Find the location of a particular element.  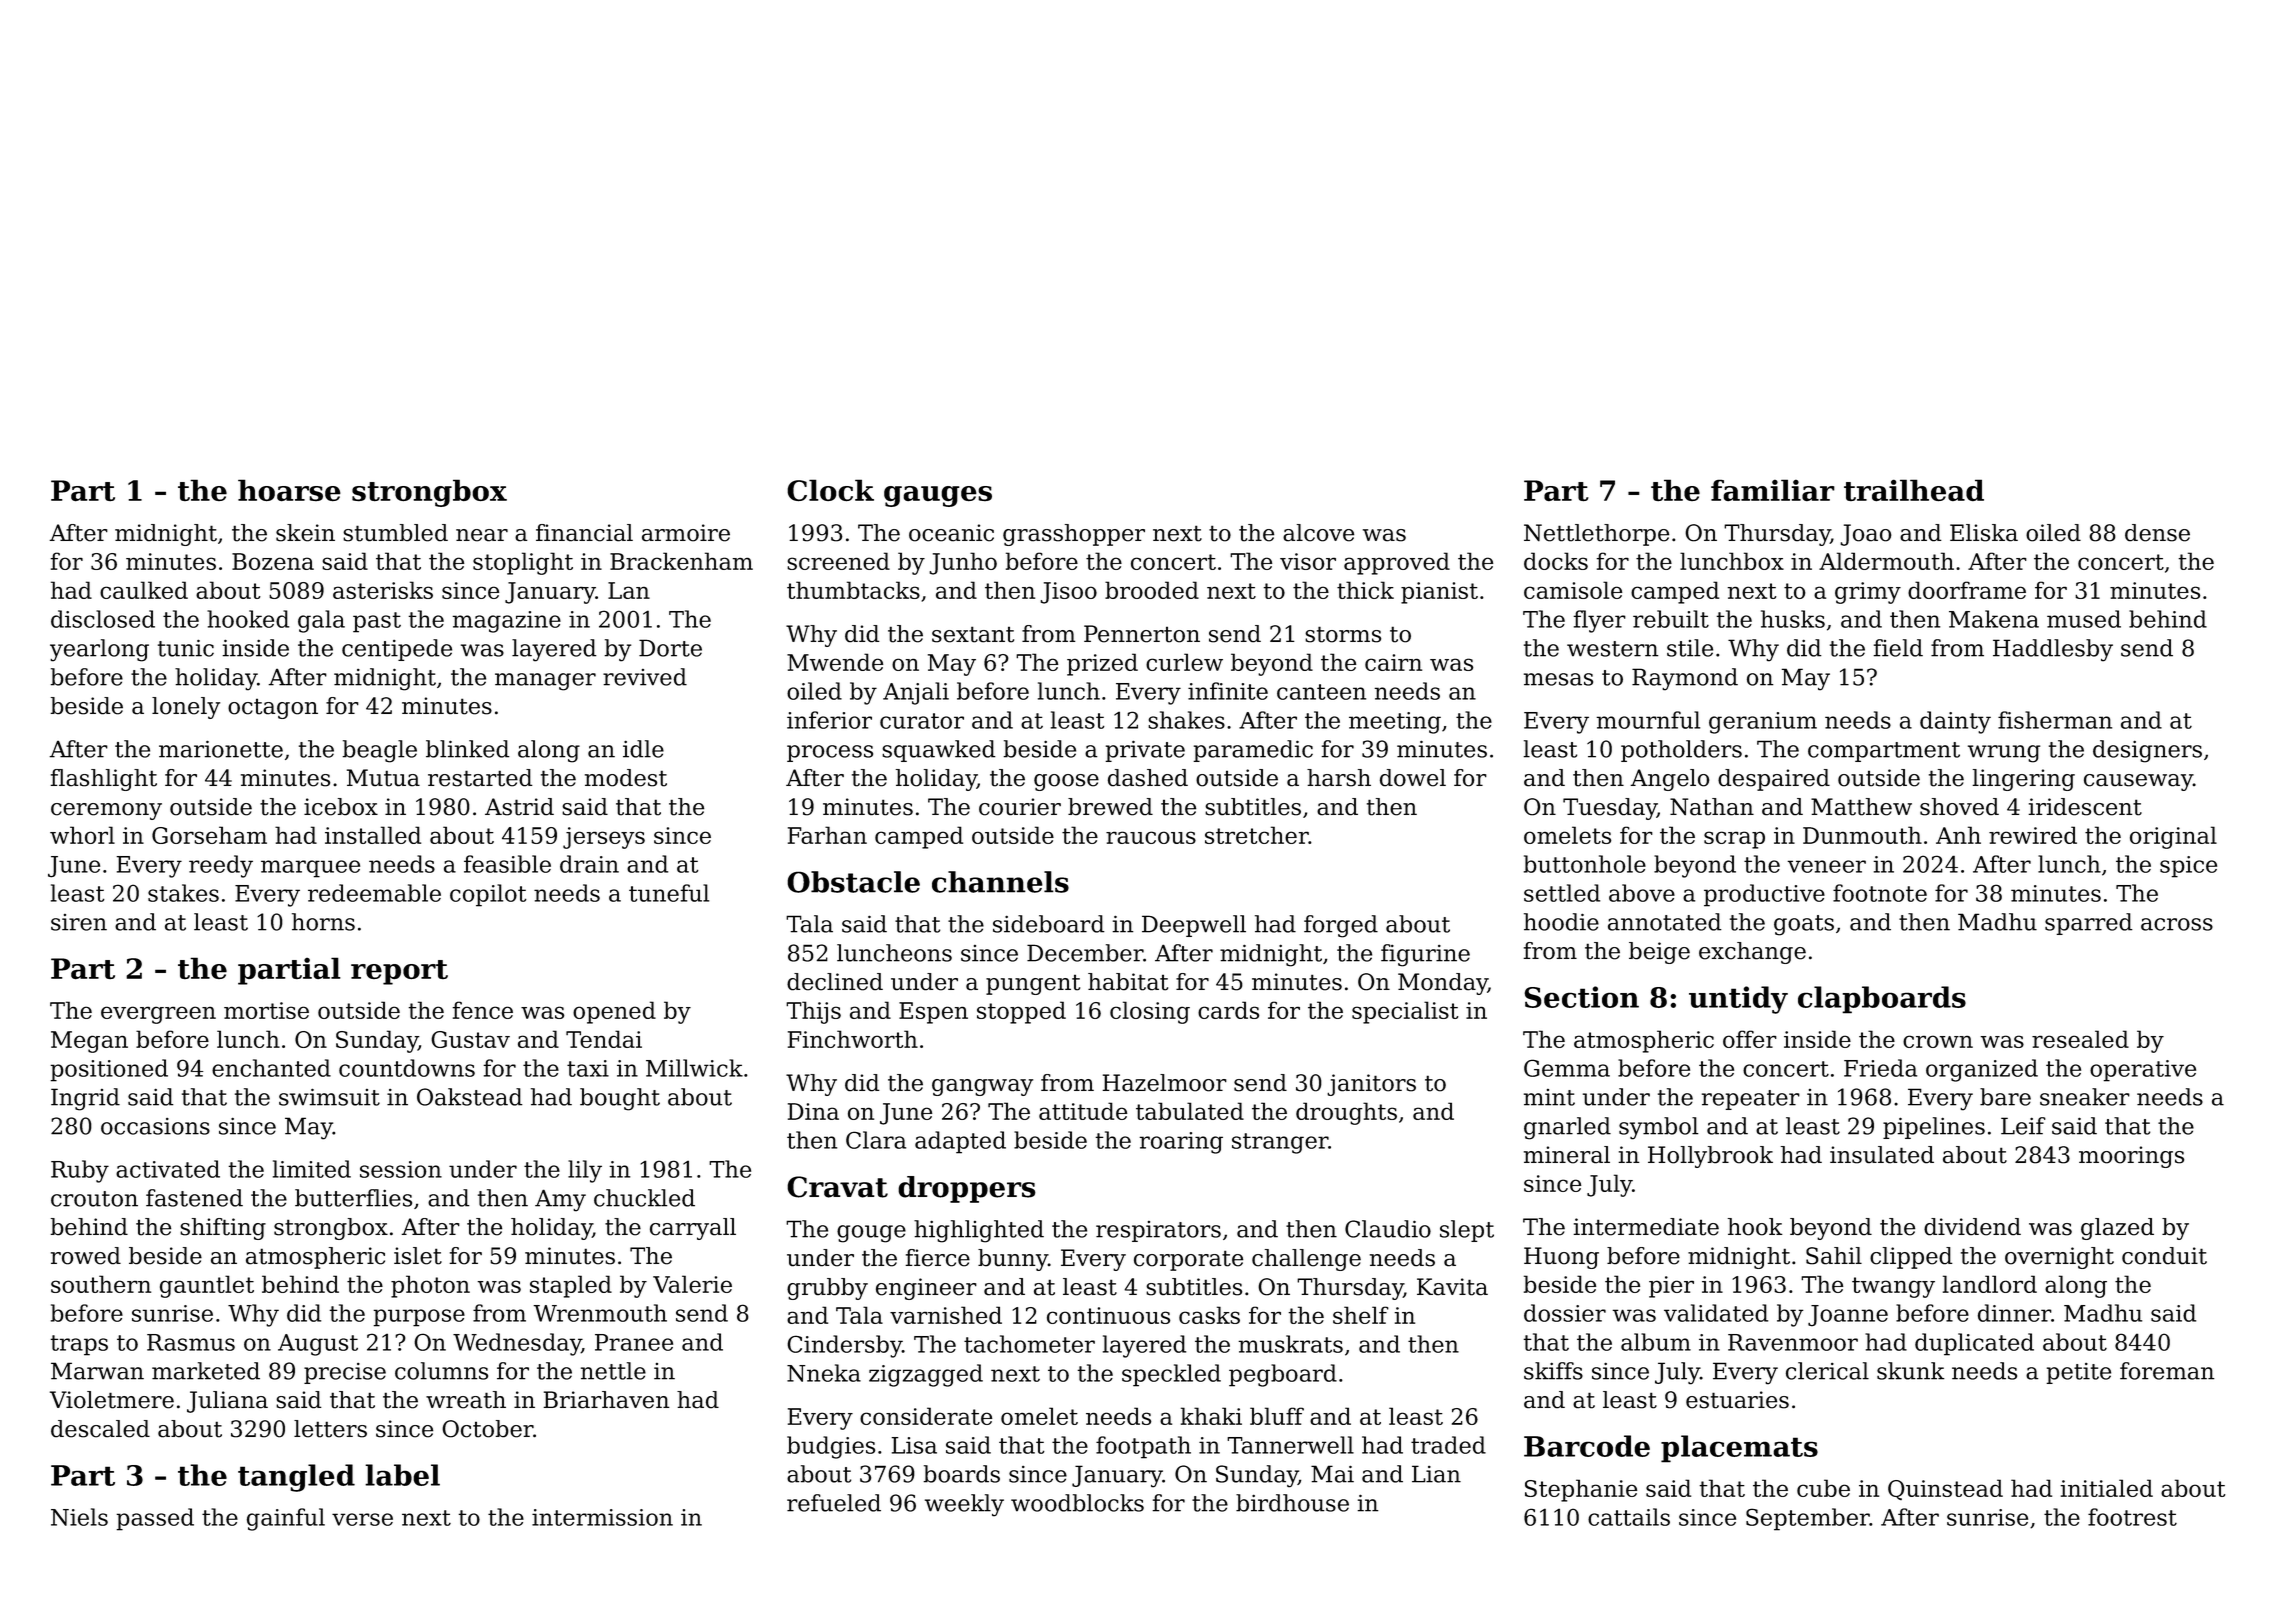

grubby is located at coordinates (827, 1289).
